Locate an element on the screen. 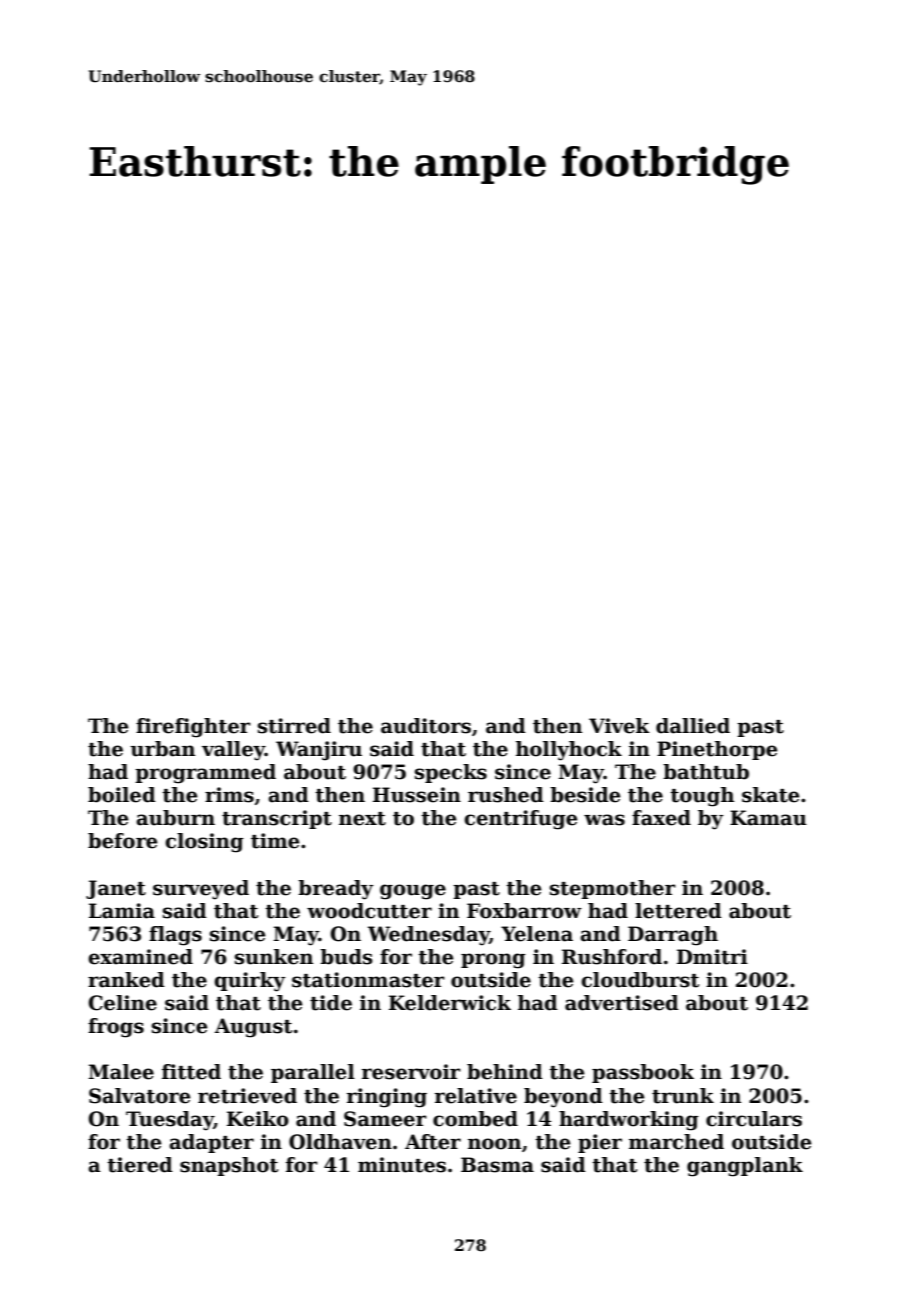  auditors is located at coordinates (426, 726).
